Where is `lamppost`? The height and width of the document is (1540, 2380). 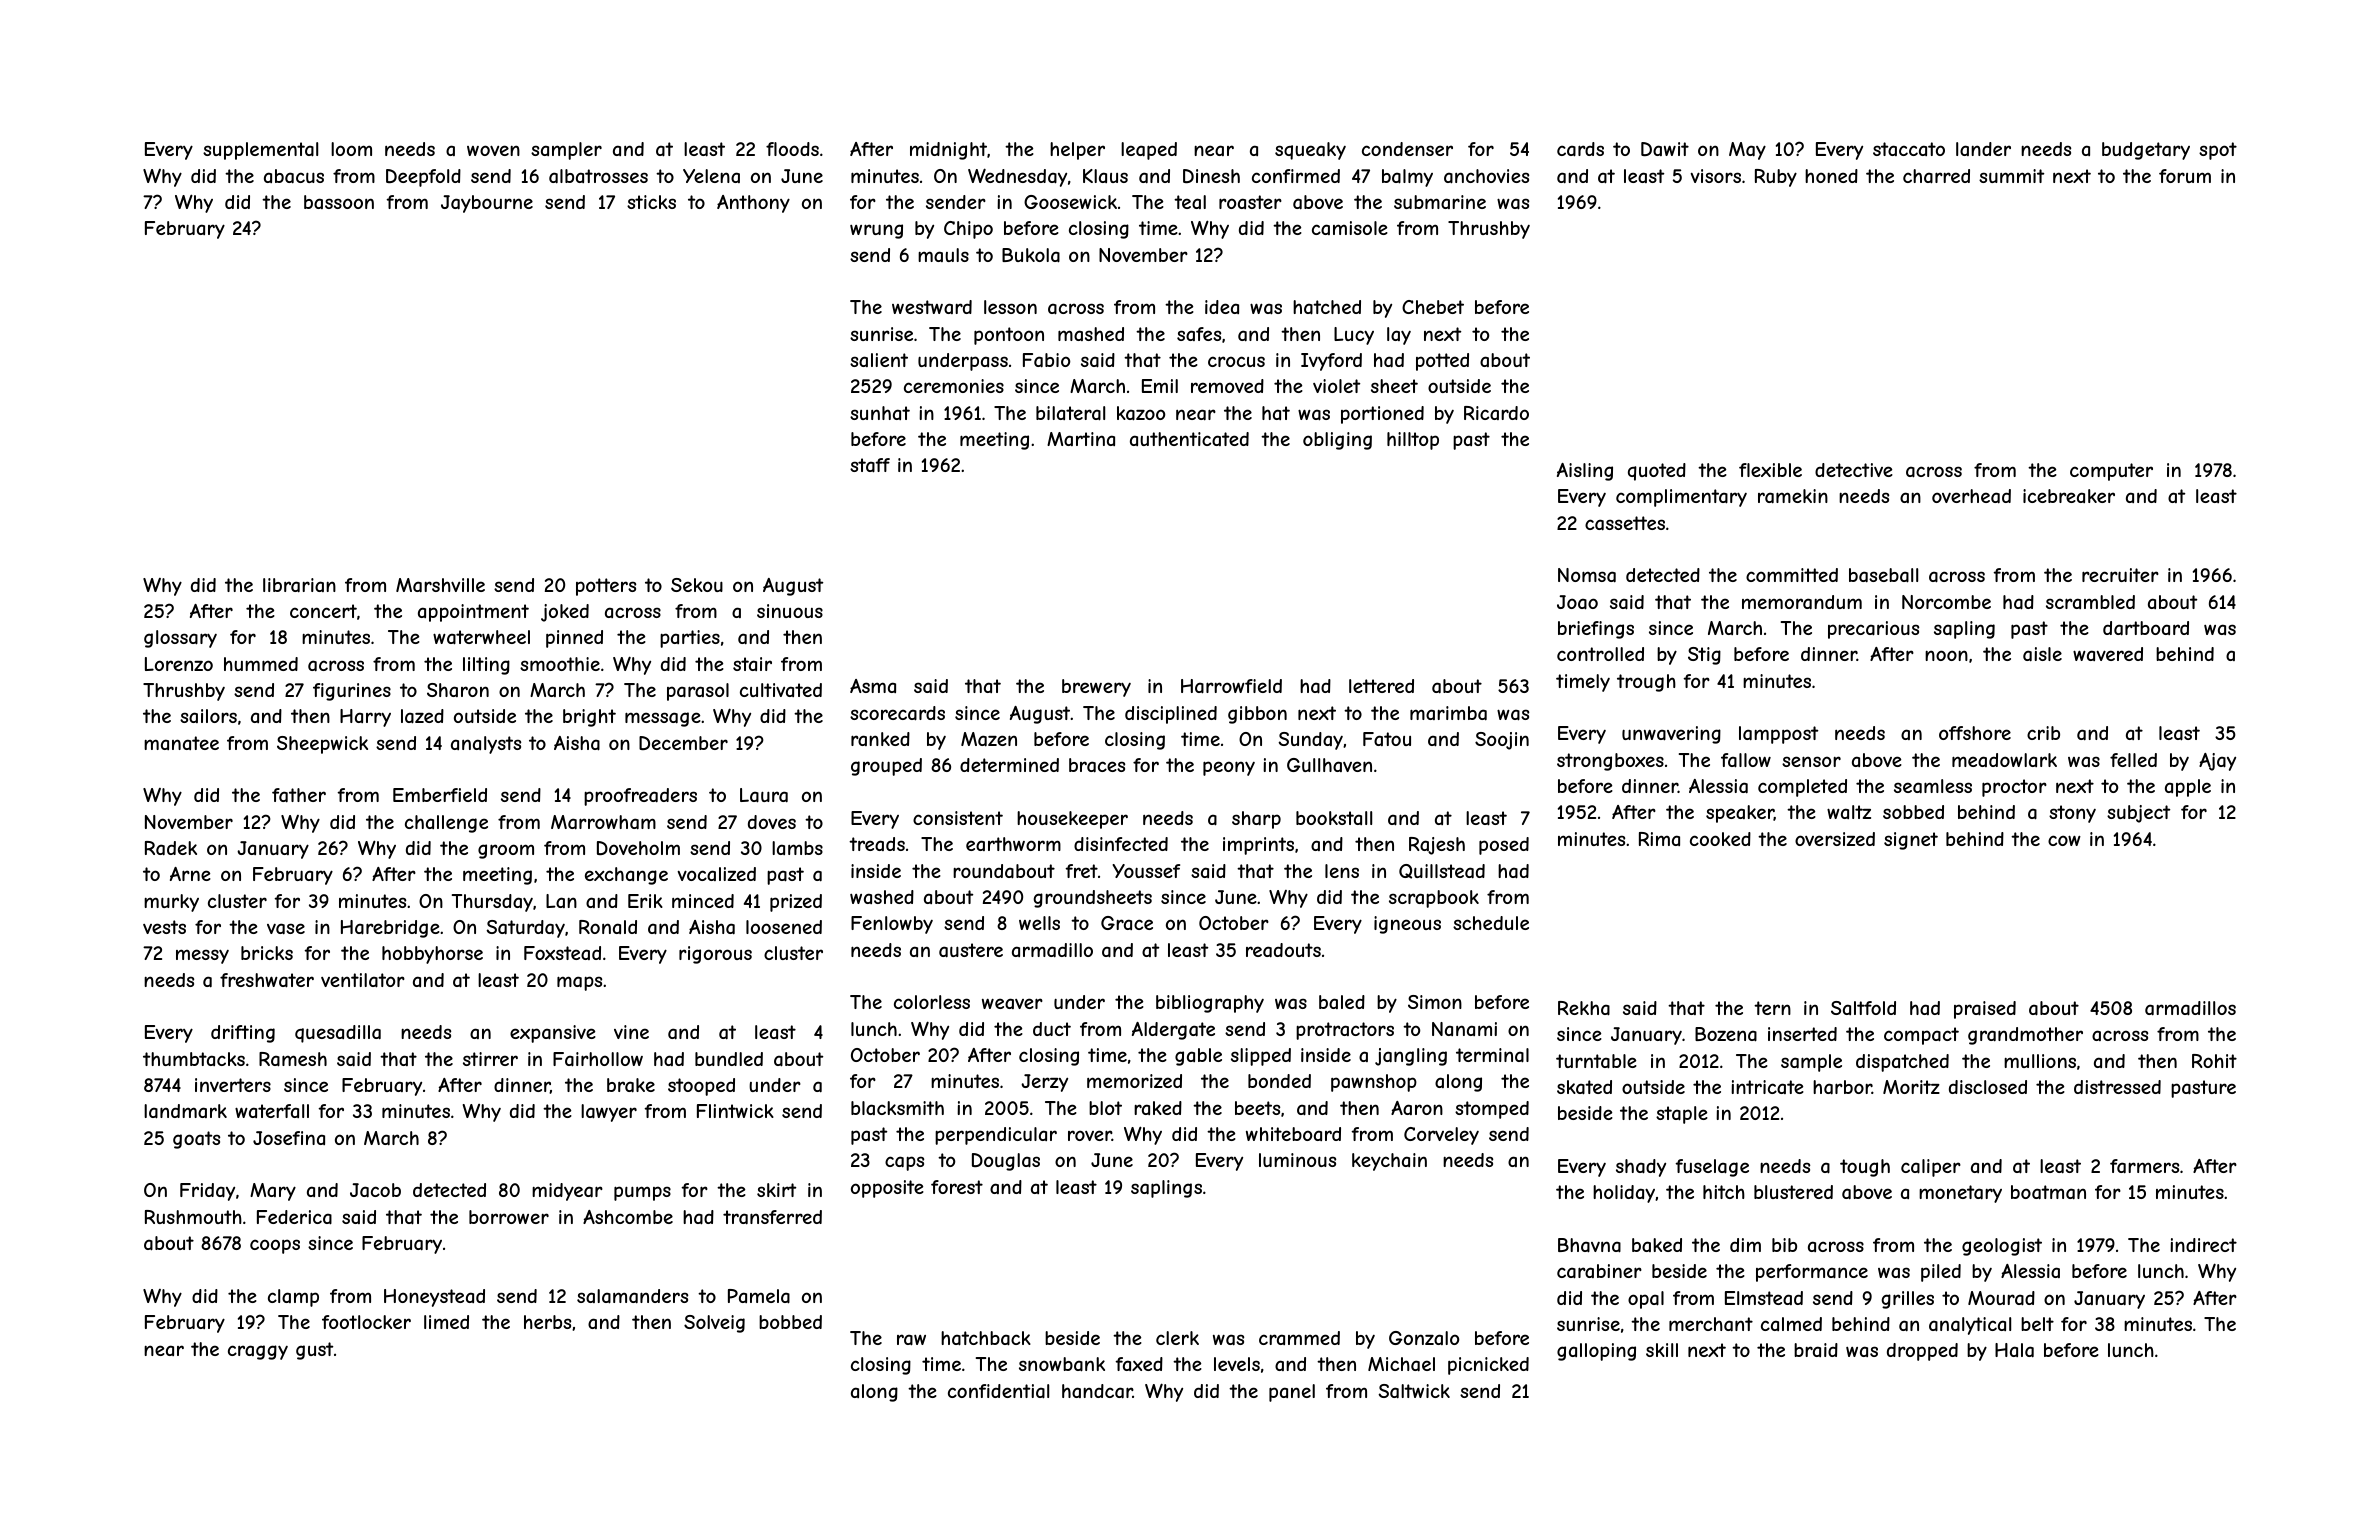
lamppost is located at coordinates (1778, 735).
